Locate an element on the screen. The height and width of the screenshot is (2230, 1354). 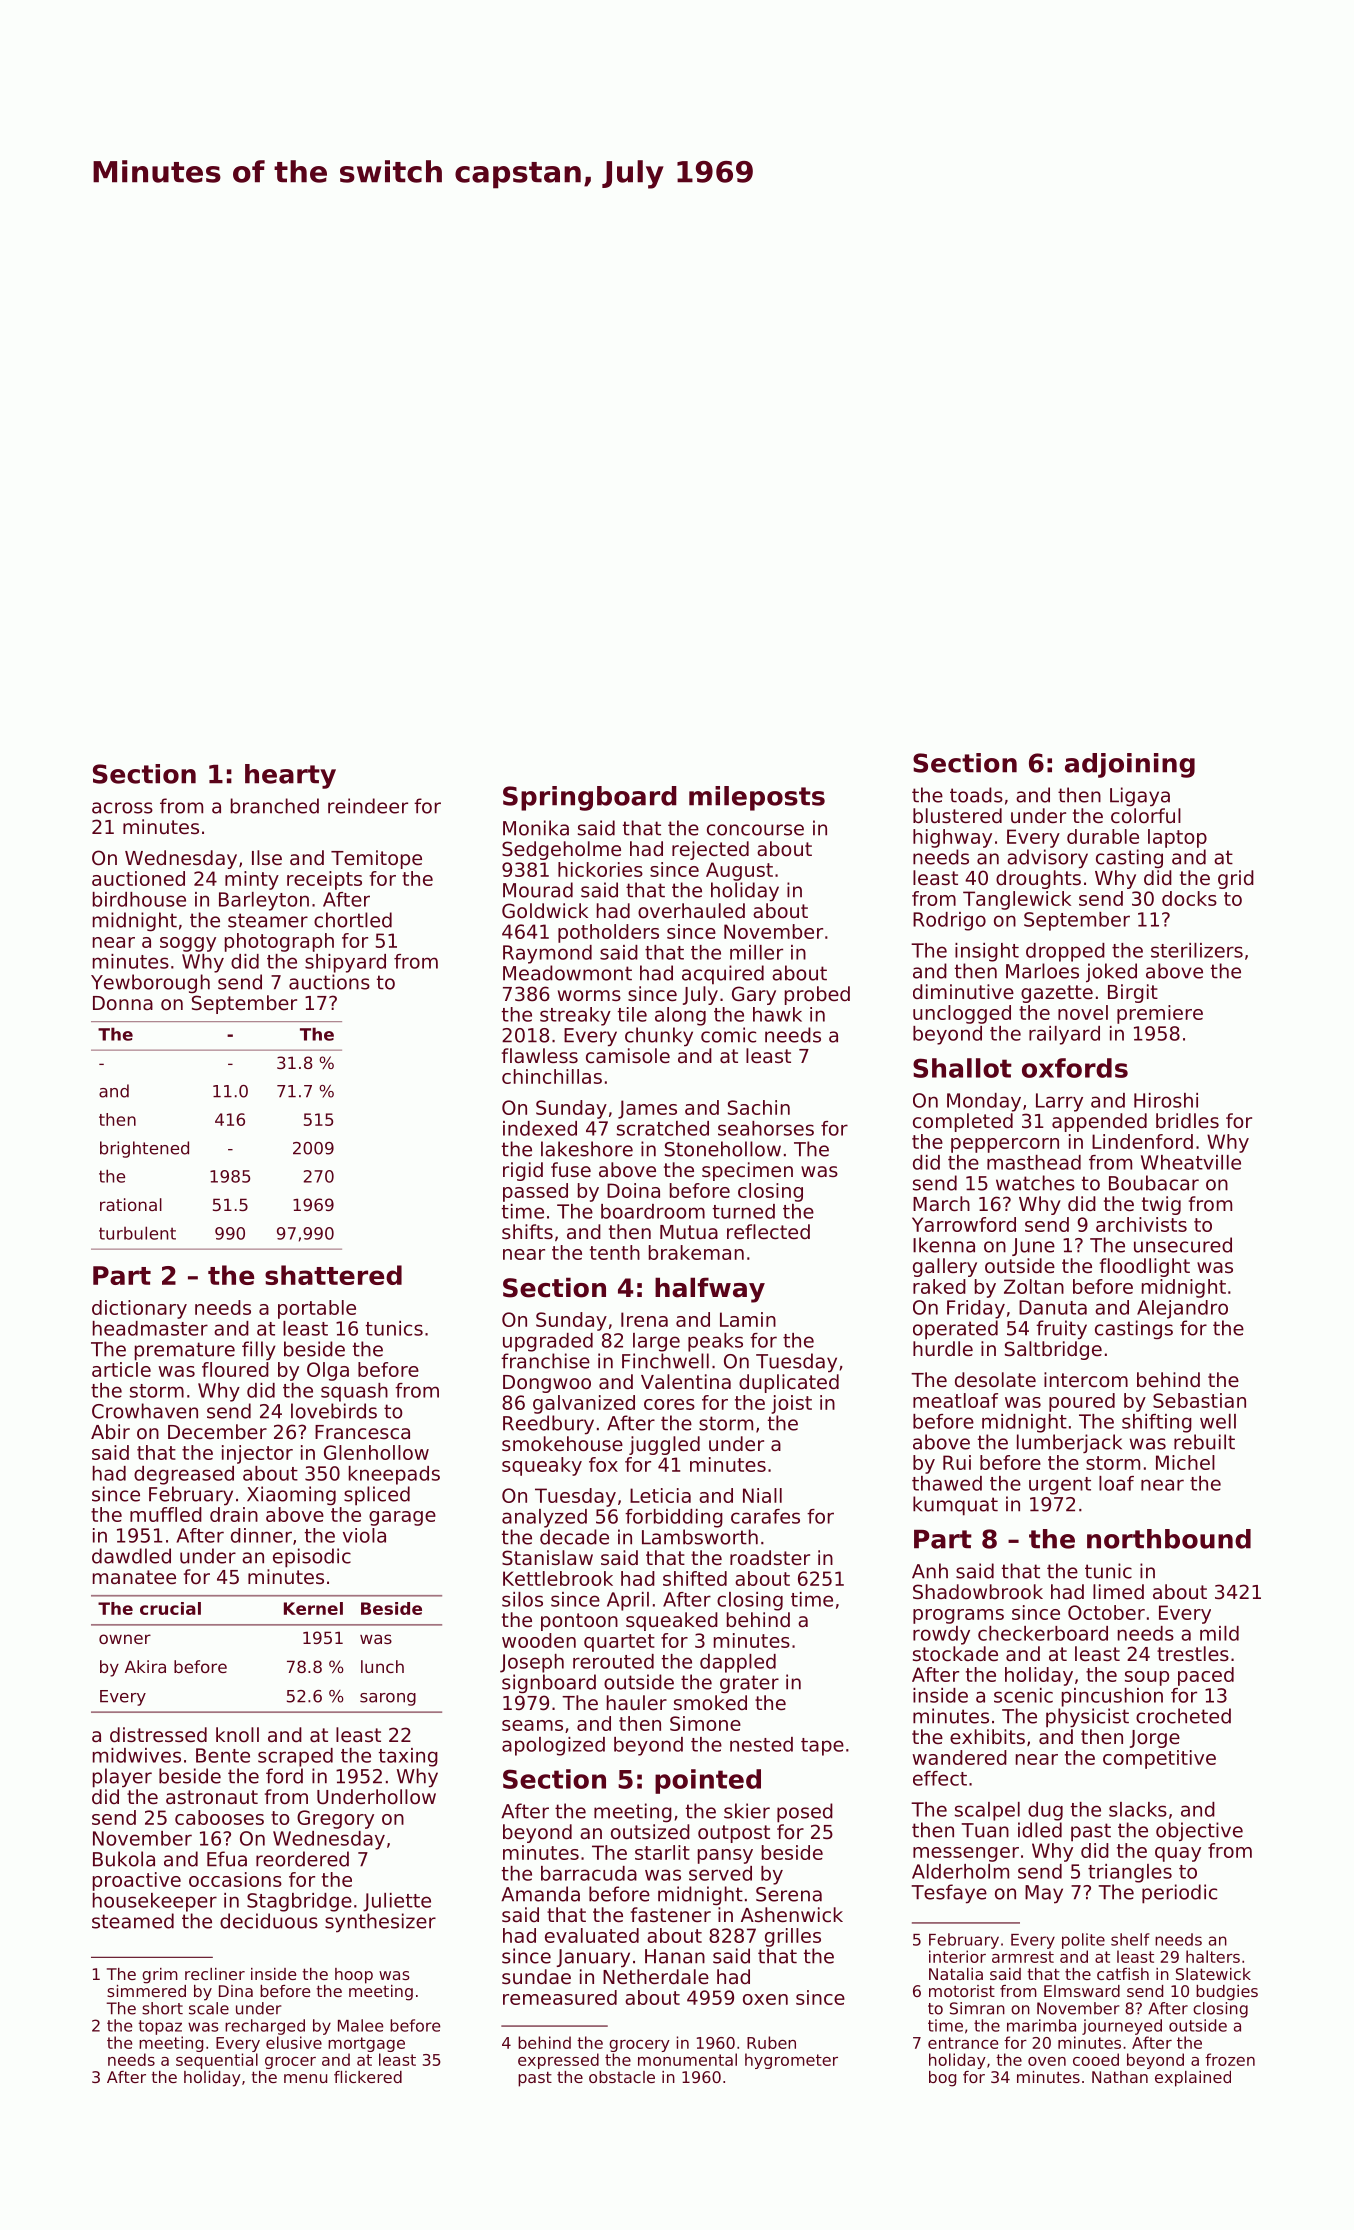
topaz is located at coordinates (160, 2027).
